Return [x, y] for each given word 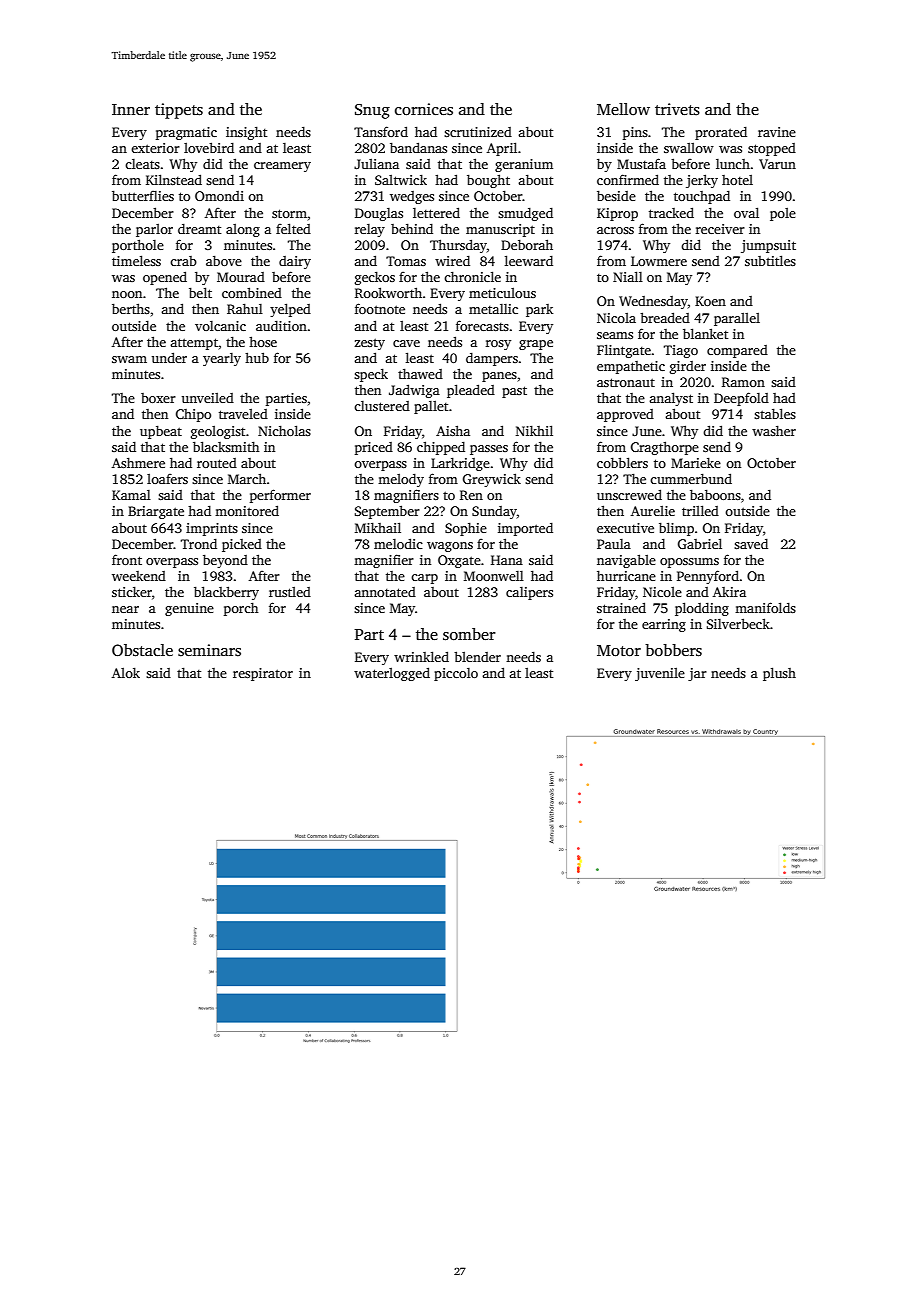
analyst [671, 399]
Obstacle [142, 650]
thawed [420, 373]
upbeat [161, 432]
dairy [295, 262]
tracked [671, 212]
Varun [777, 164]
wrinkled [421, 656]
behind [412, 228]
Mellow [623, 109]
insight [246, 133]
